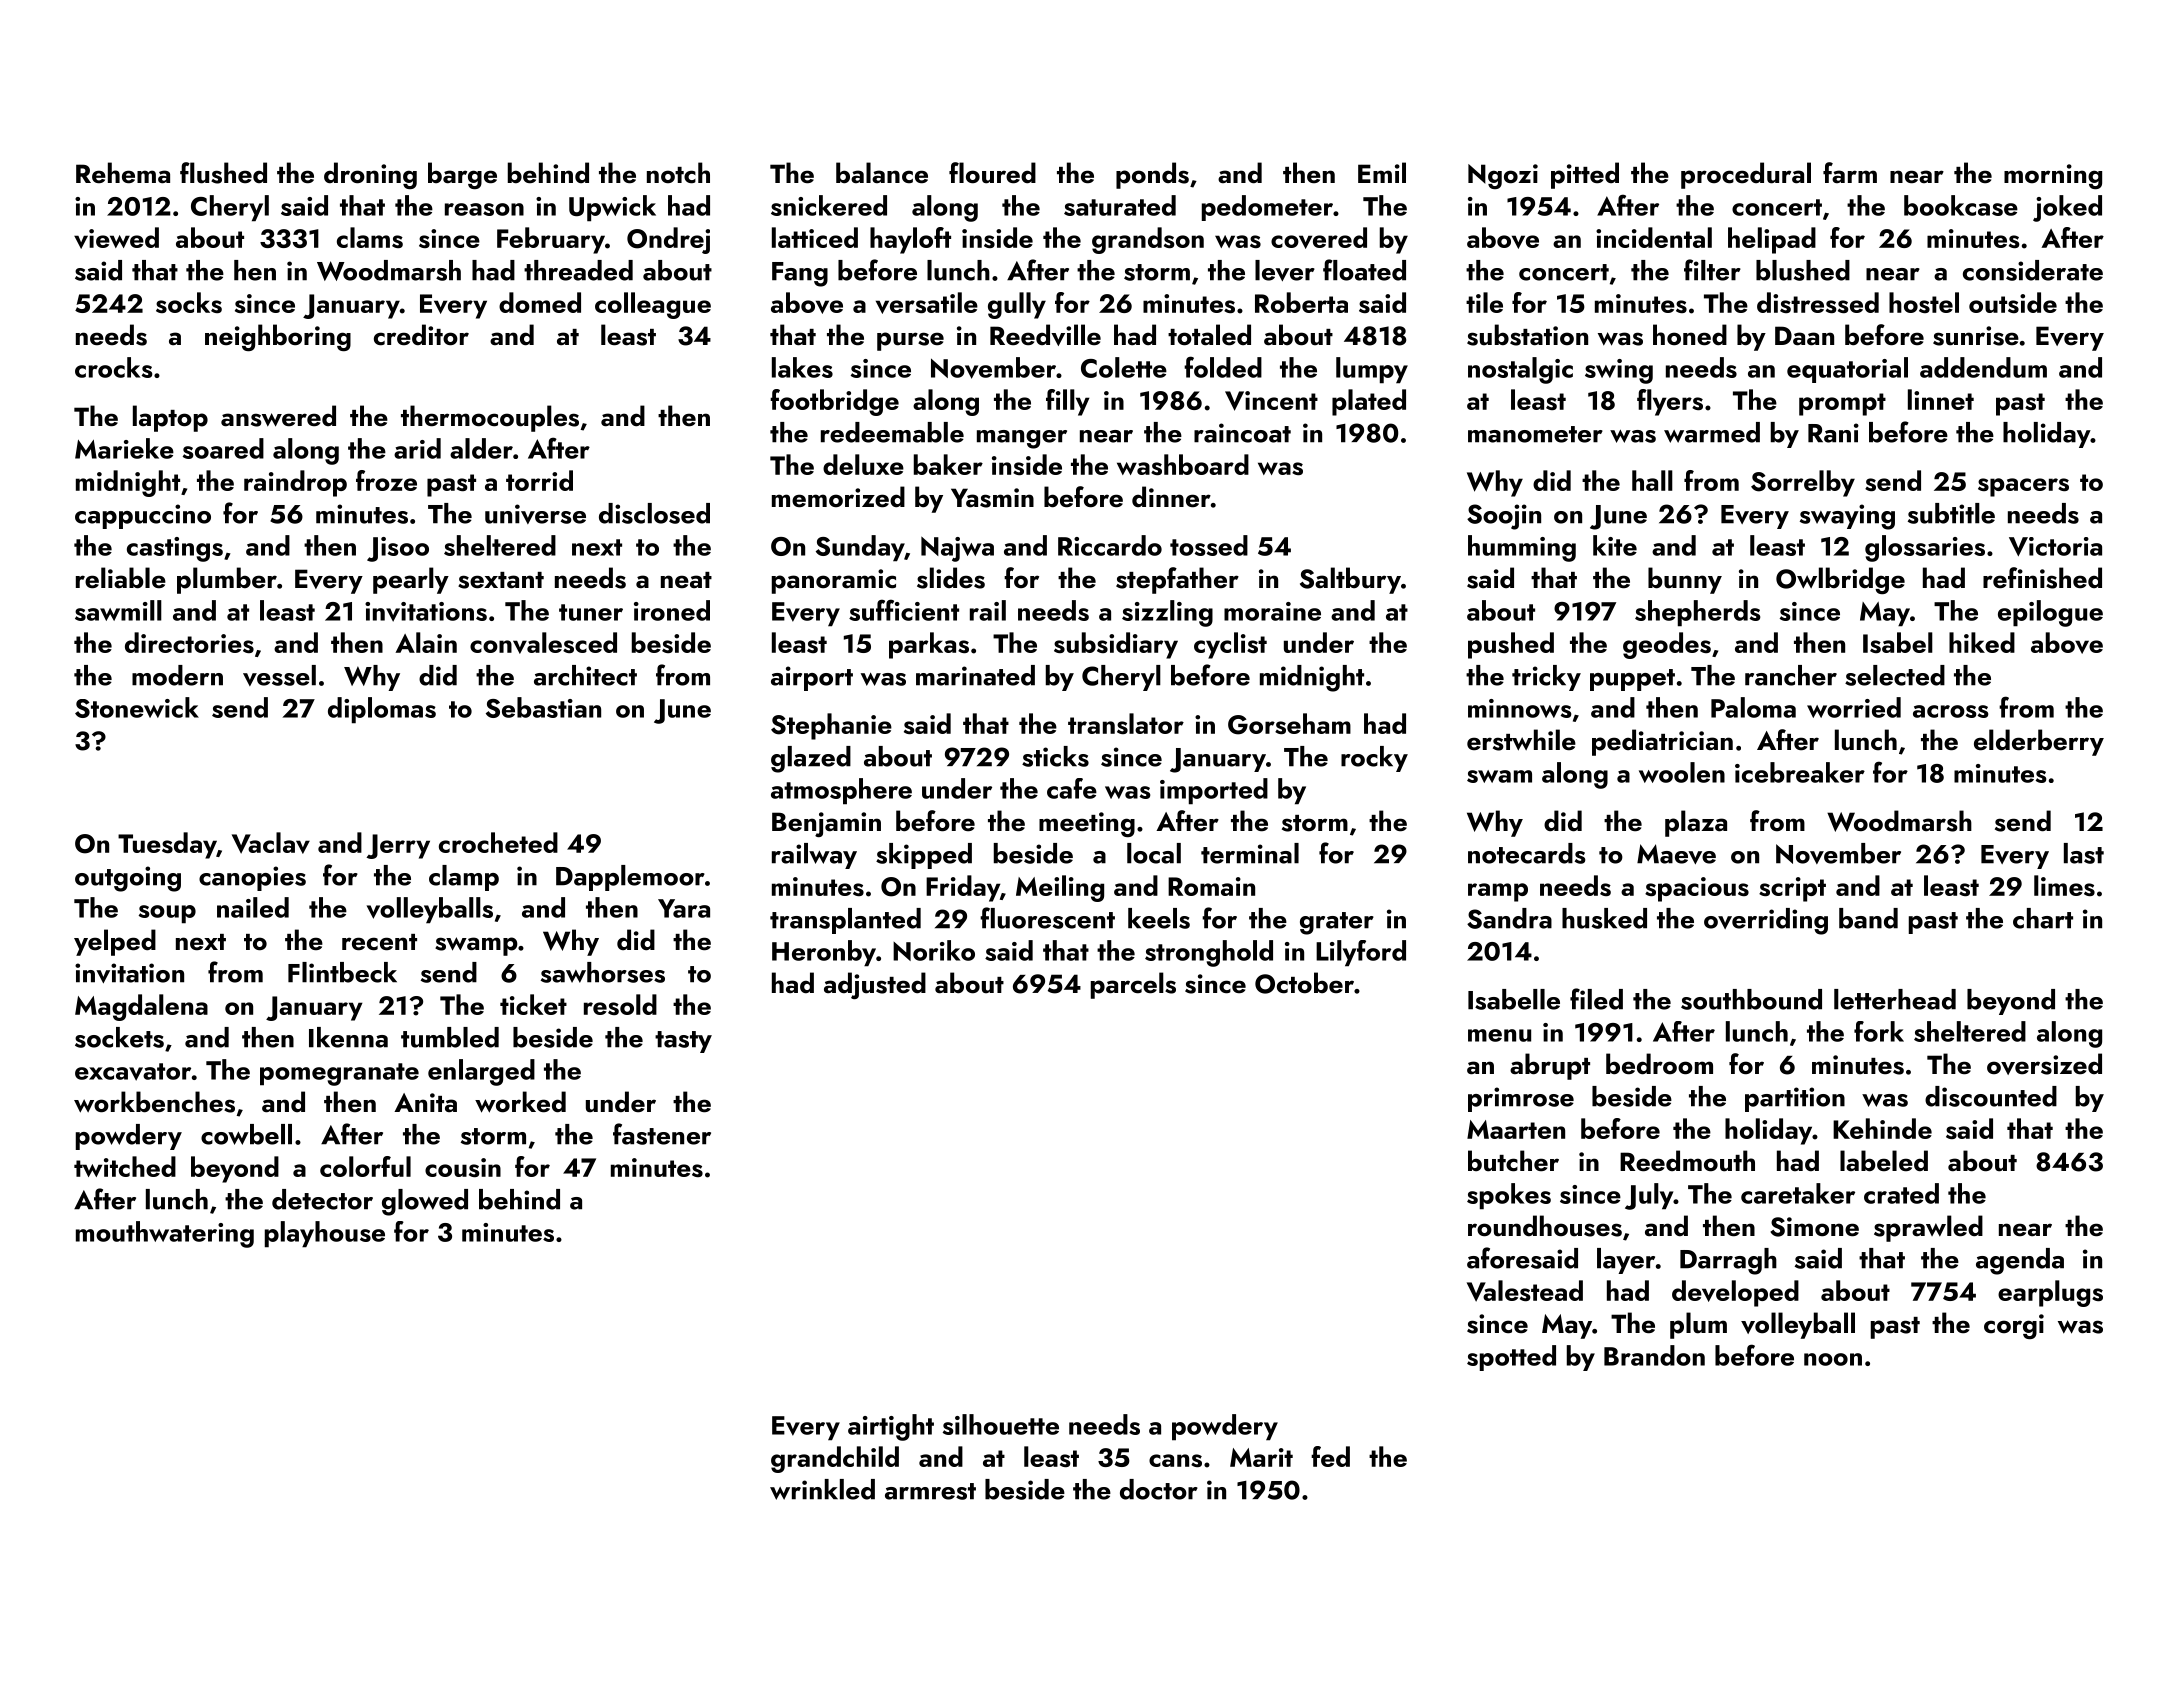 Image resolution: width=2178 pixels, height=1683 pixels. I want to click on Riccardo, so click(1110, 545).
